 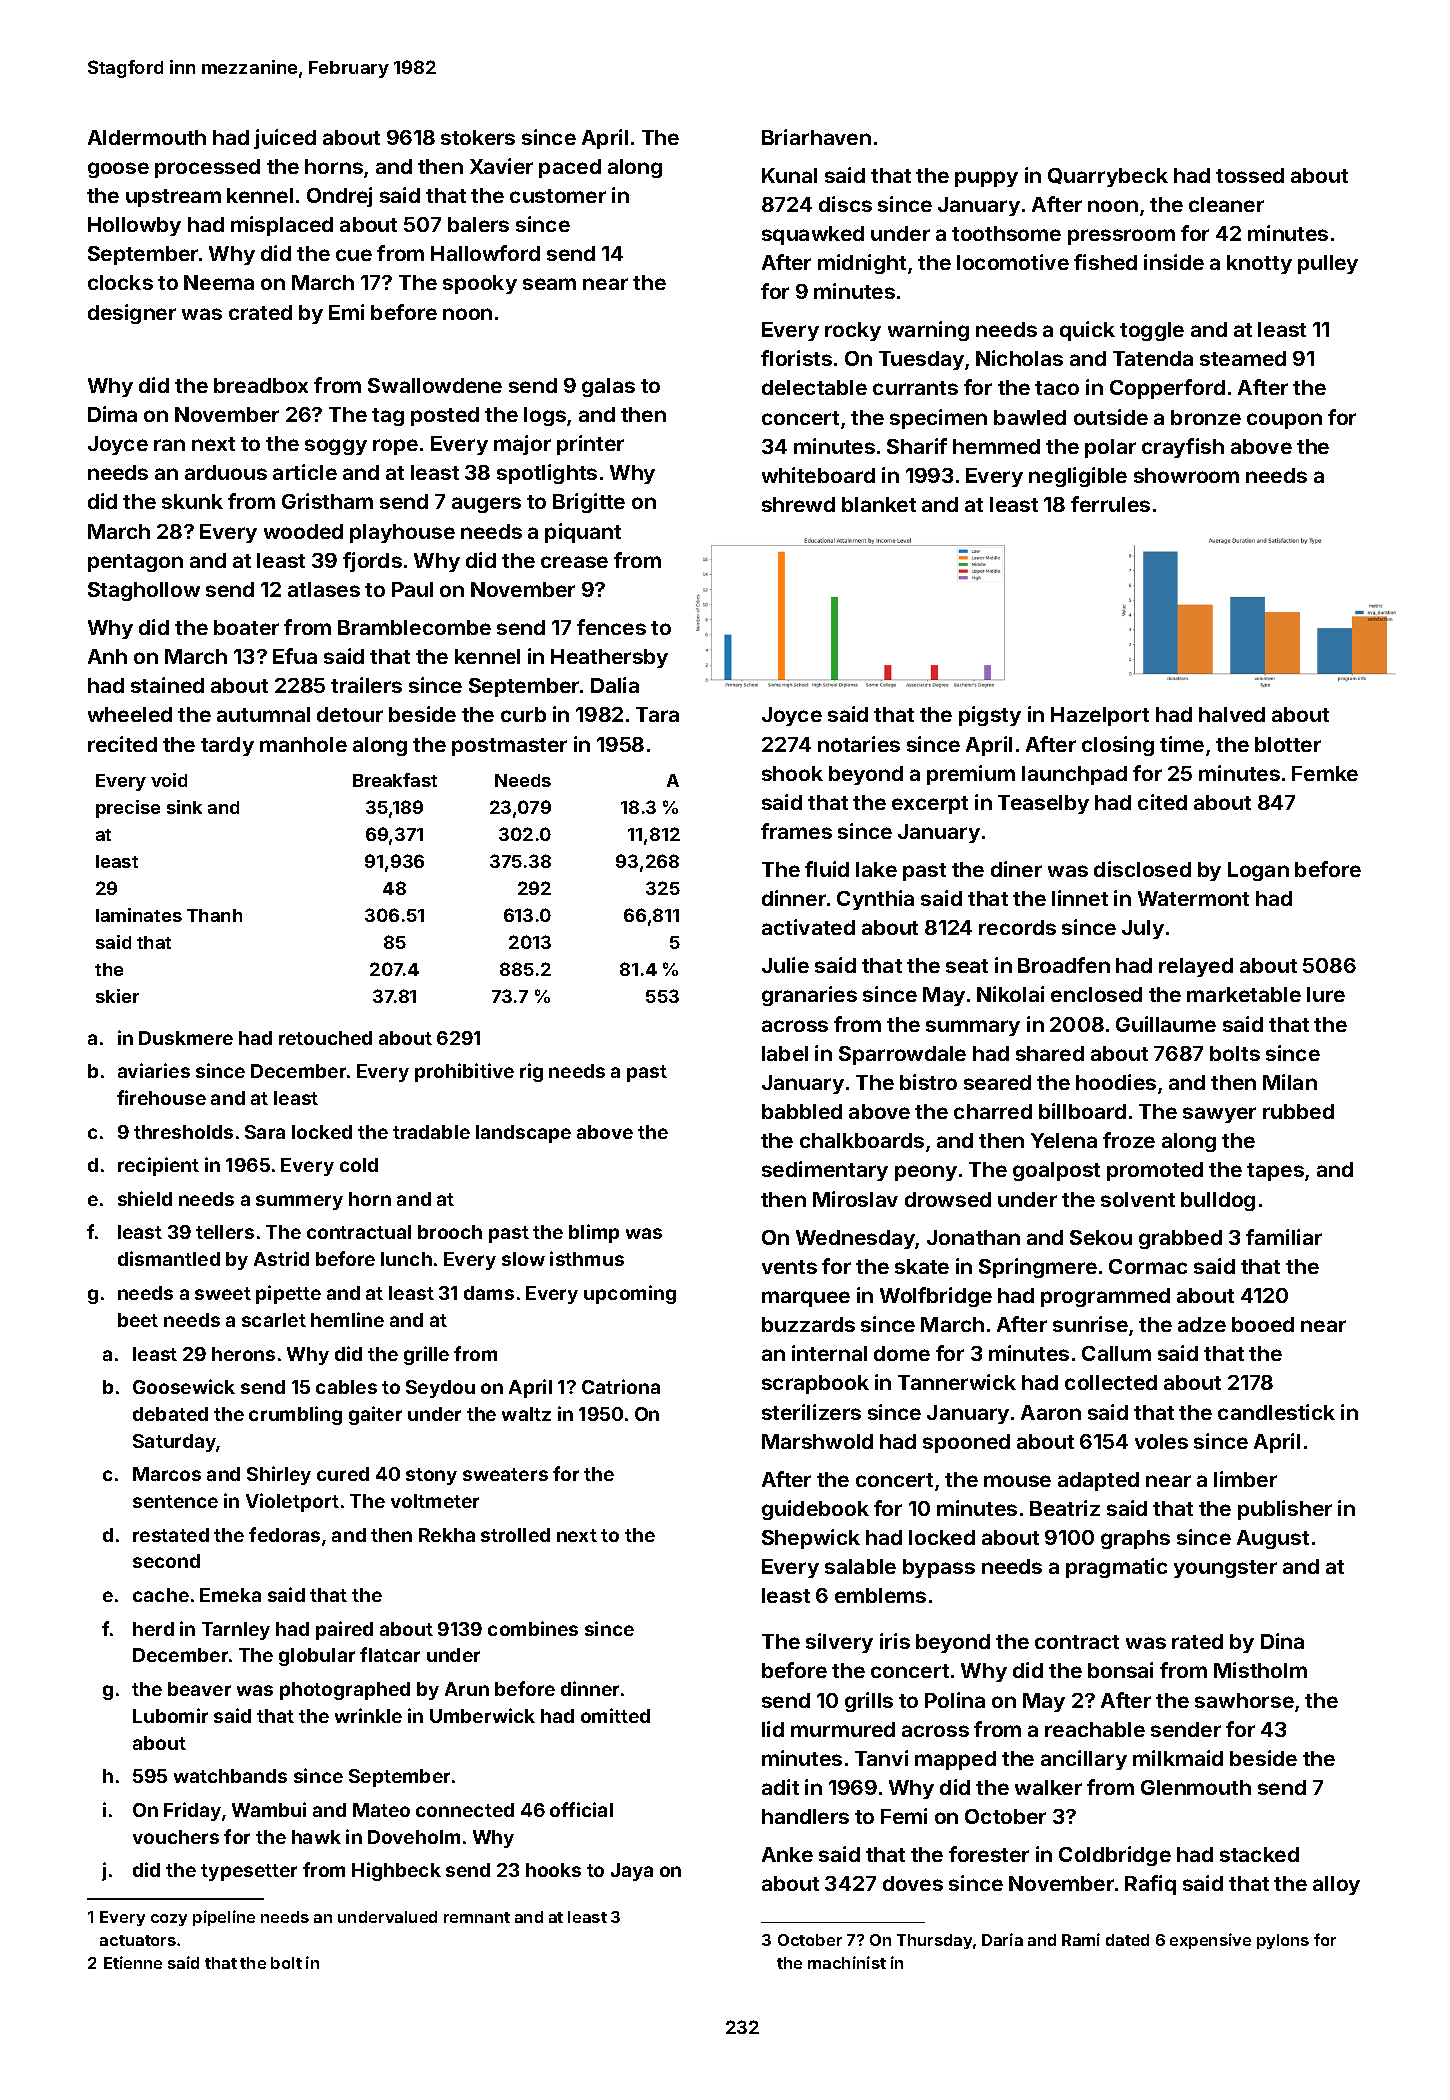 What do you see at coordinates (133, 1962) in the image?
I see `Etienne` at bounding box center [133, 1962].
